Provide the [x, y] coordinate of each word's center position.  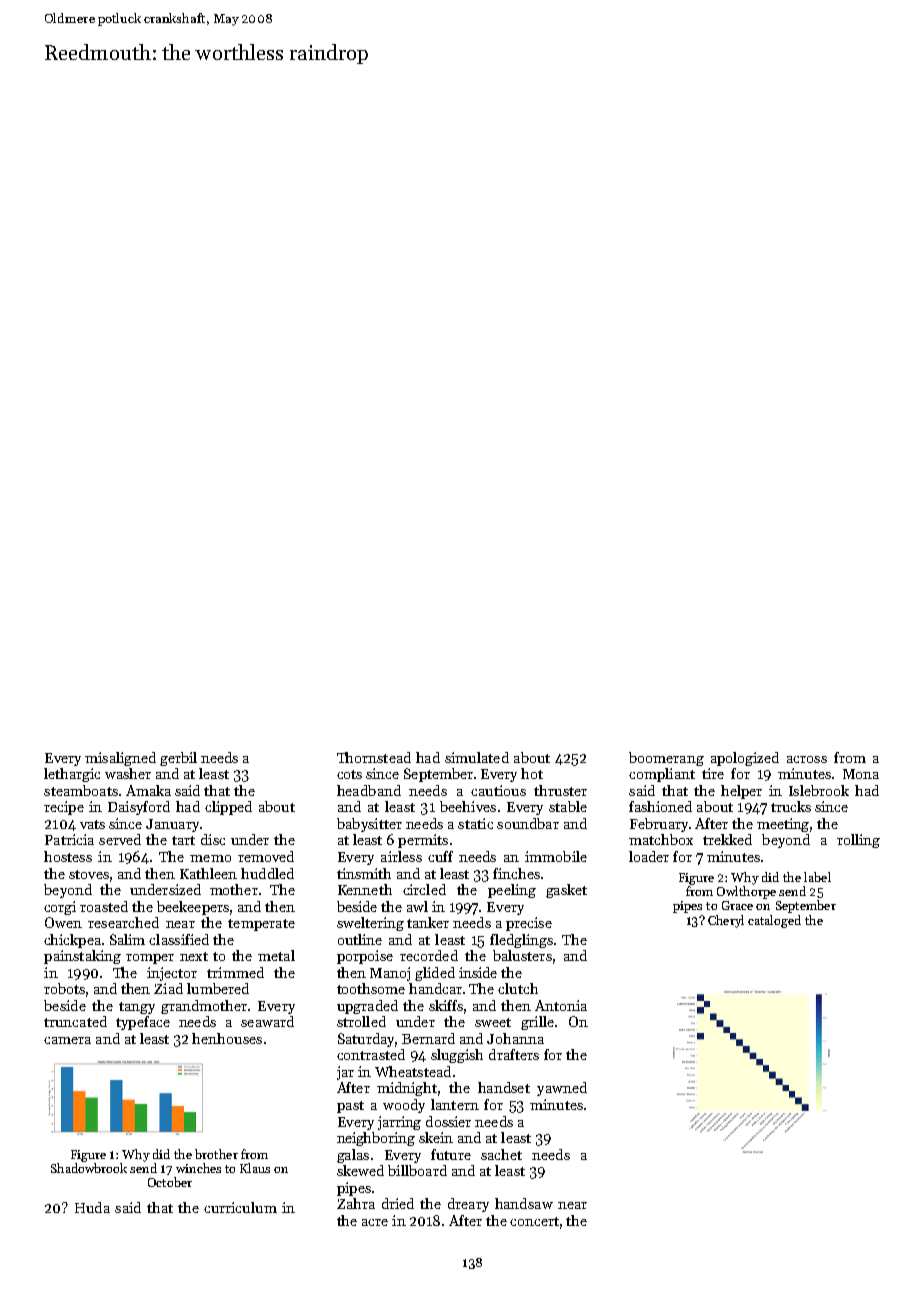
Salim [127, 939]
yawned [562, 1089]
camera [67, 1040]
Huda [92, 1207]
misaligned [120, 759]
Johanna [515, 1038]
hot [532, 773]
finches [516, 873]
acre [375, 1222]
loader [649, 856]
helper [741, 792]
